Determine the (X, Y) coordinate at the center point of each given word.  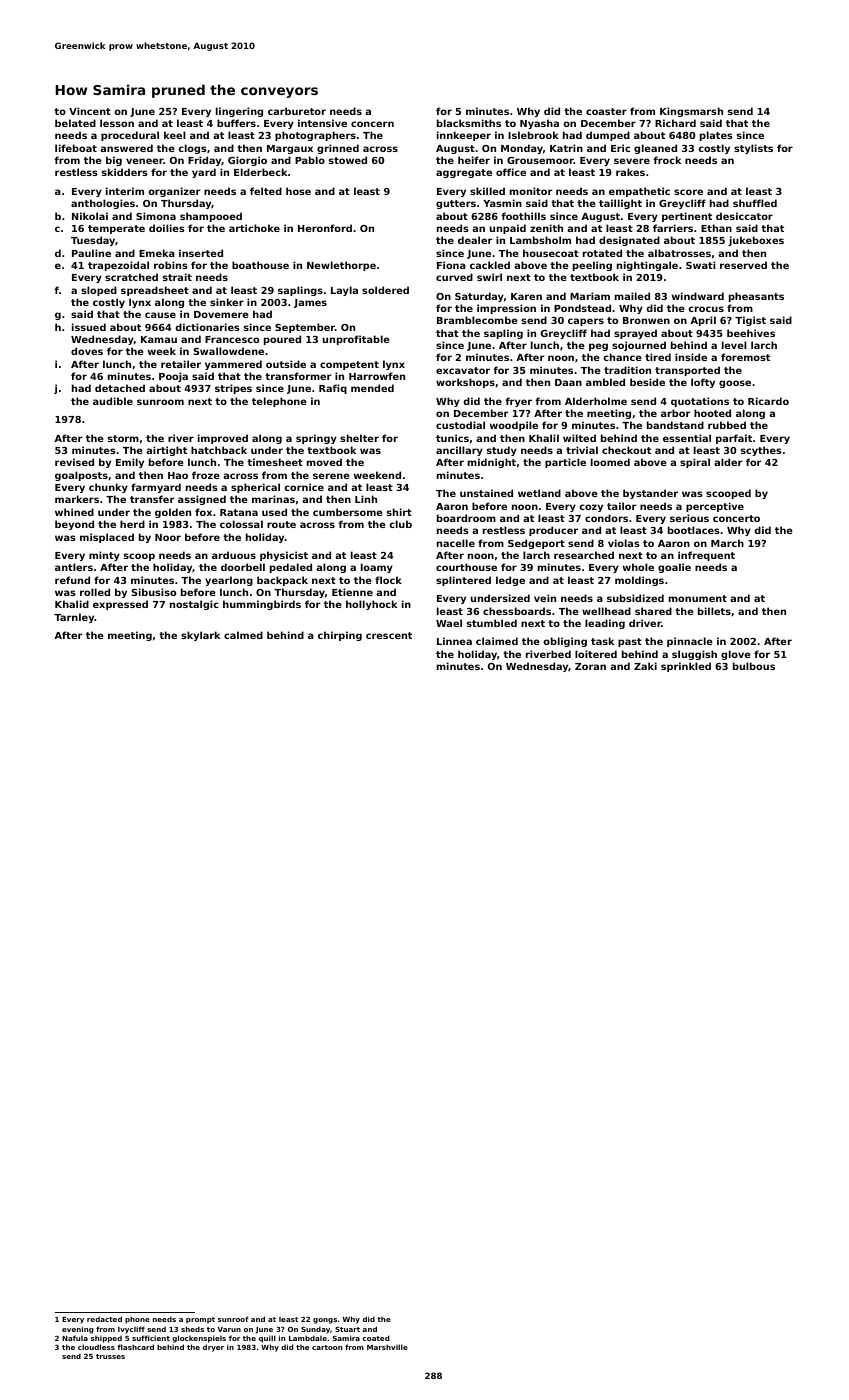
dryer (213, 1348)
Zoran (590, 666)
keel (175, 135)
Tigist (750, 321)
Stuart (347, 1329)
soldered (385, 290)
